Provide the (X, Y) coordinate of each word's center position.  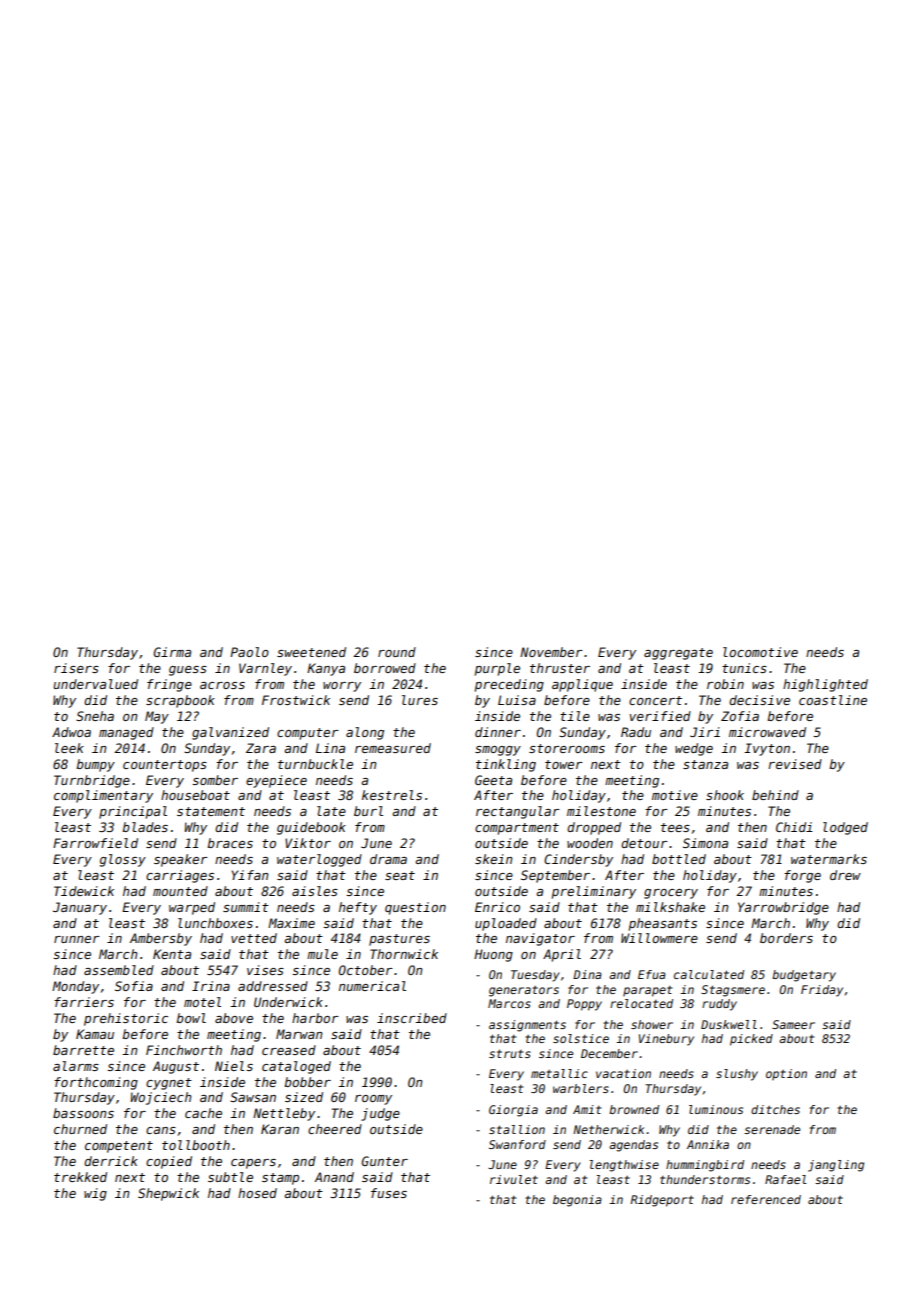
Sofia (134, 986)
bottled (679, 859)
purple (497, 669)
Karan (280, 1129)
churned (80, 1129)
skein (494, 859)
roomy (373, 1100)
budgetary (804, 976)
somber (215, 780)
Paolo (249, 652)
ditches (775, 1109)
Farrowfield (95, 843)
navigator (540, 939)
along (365, 733)
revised (795, 764)
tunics (744, 668)
